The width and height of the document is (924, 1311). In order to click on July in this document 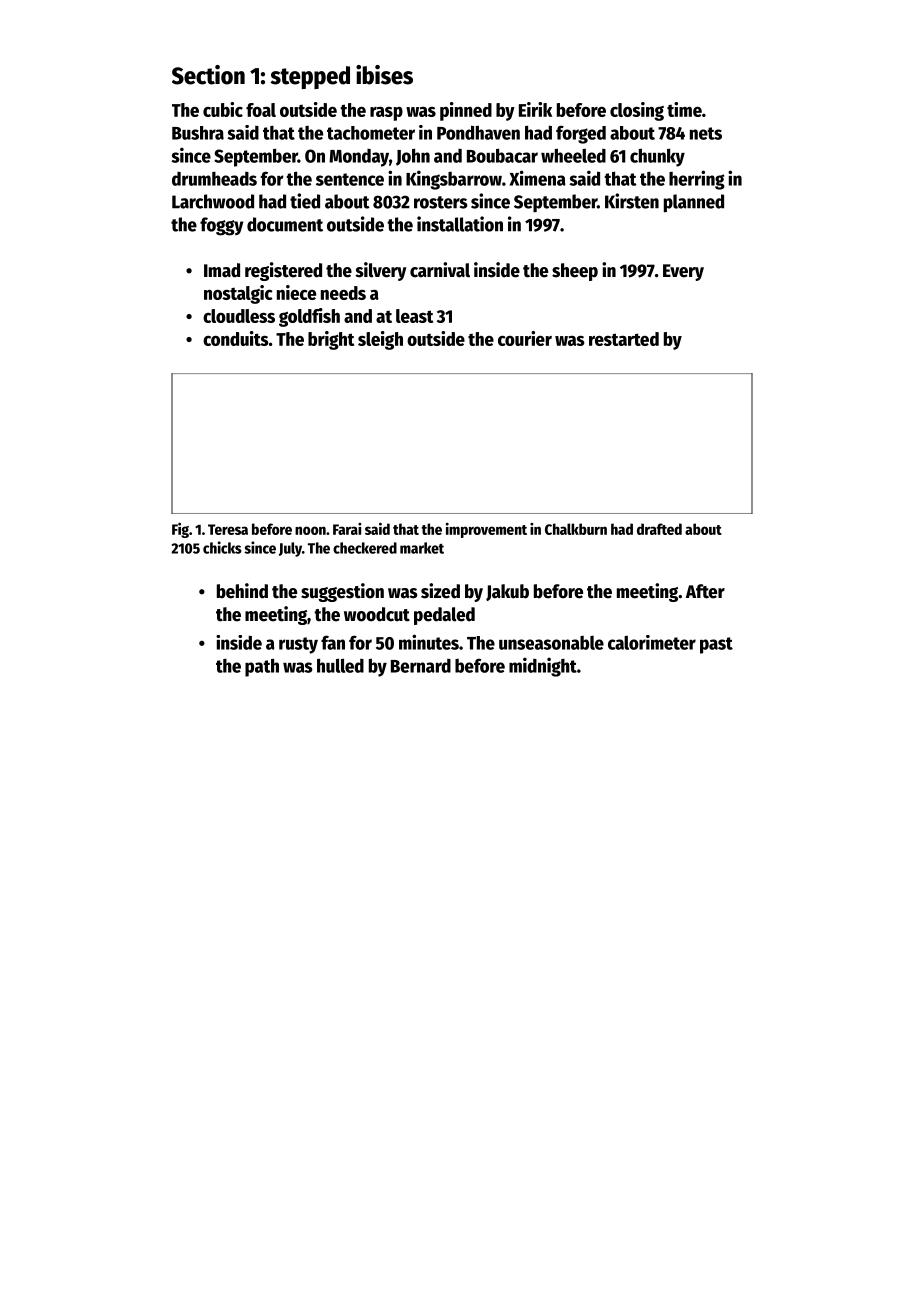, I will do `click(290, 549)`.
